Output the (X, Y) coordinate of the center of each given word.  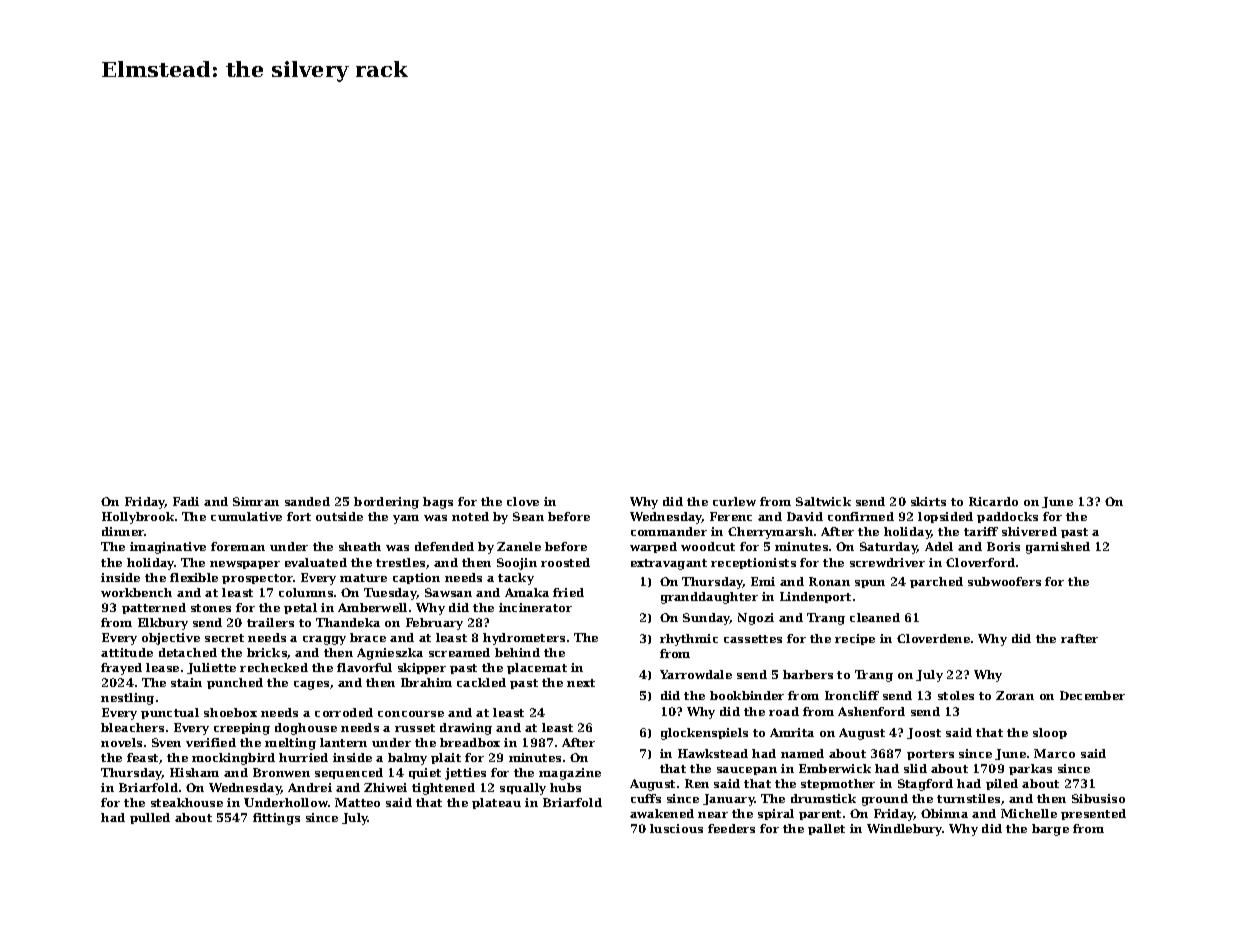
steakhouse (187, 802)
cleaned (875, 617)
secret (224, 638)
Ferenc (731, 516)
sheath (360, 546)
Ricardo (993, 501)
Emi (763, 581)
